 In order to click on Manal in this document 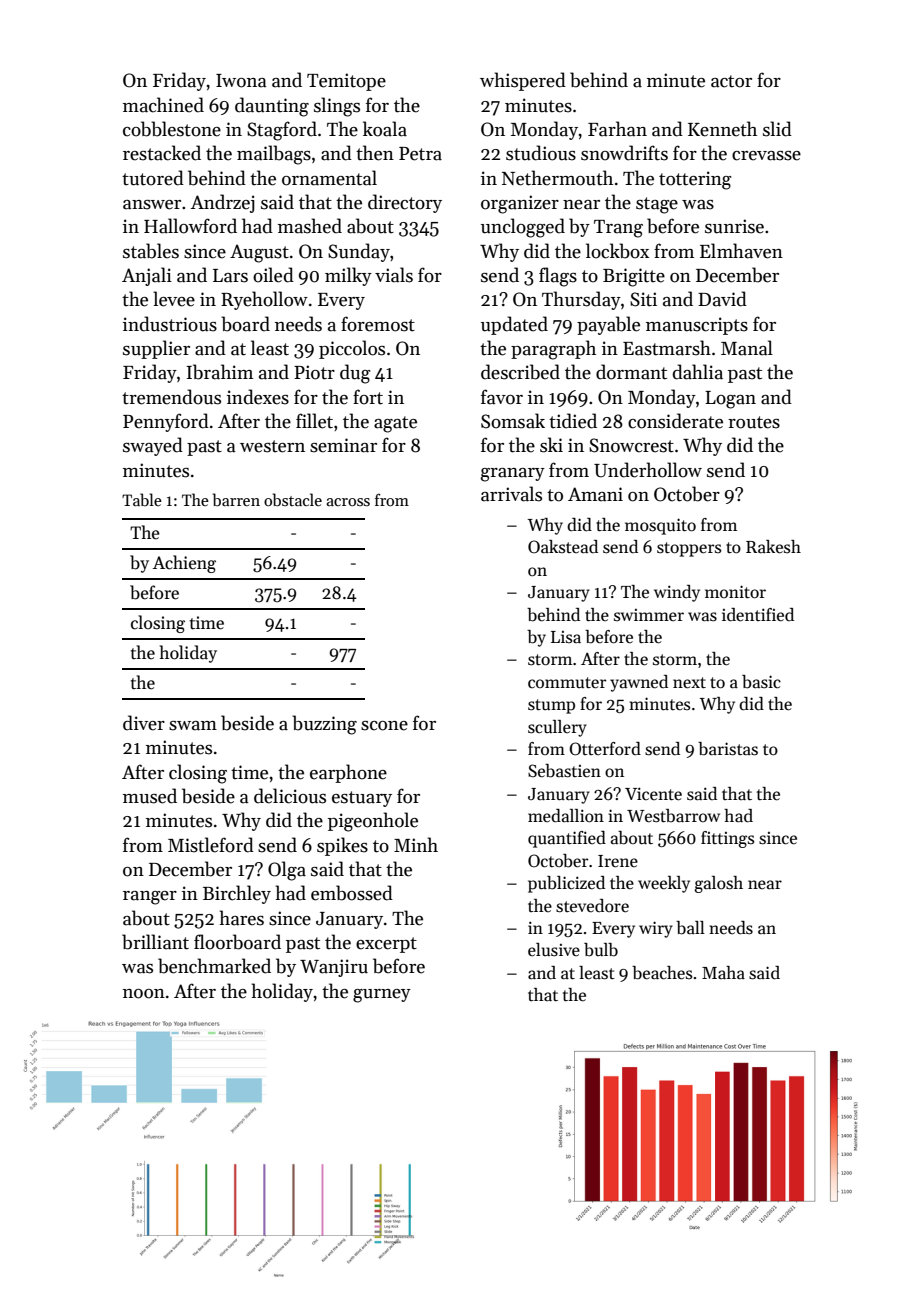, I will do `click(747, 348)`.
